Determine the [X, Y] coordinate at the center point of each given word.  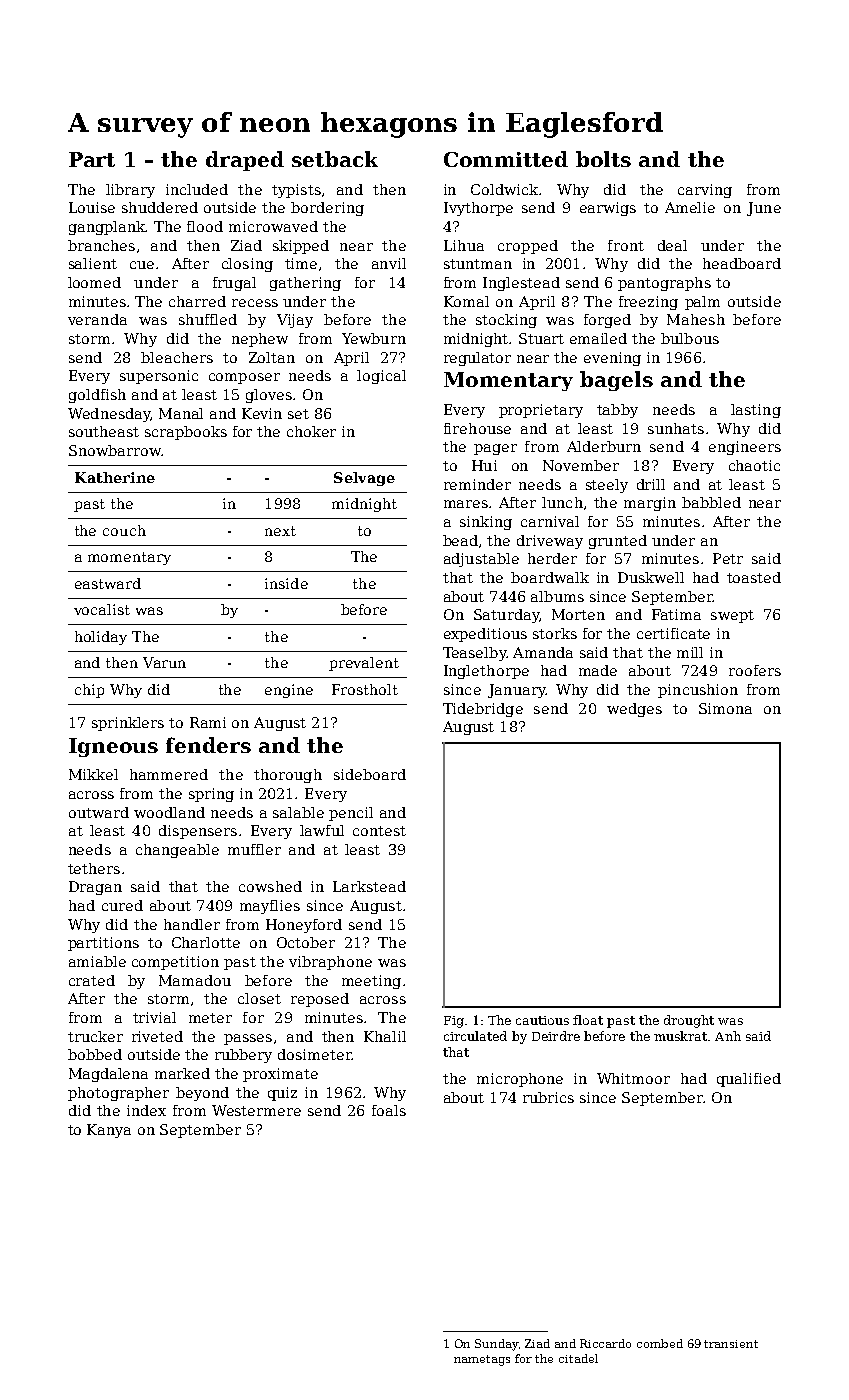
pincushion [698, 691]
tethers [94, 868]
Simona [725, 708]
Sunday [496, 1345]
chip [89, 691]
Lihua [464, 245]
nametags [482, 1360]
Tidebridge [483, 710]
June [764, 209]
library [130, 191]
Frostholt [365, 689]
